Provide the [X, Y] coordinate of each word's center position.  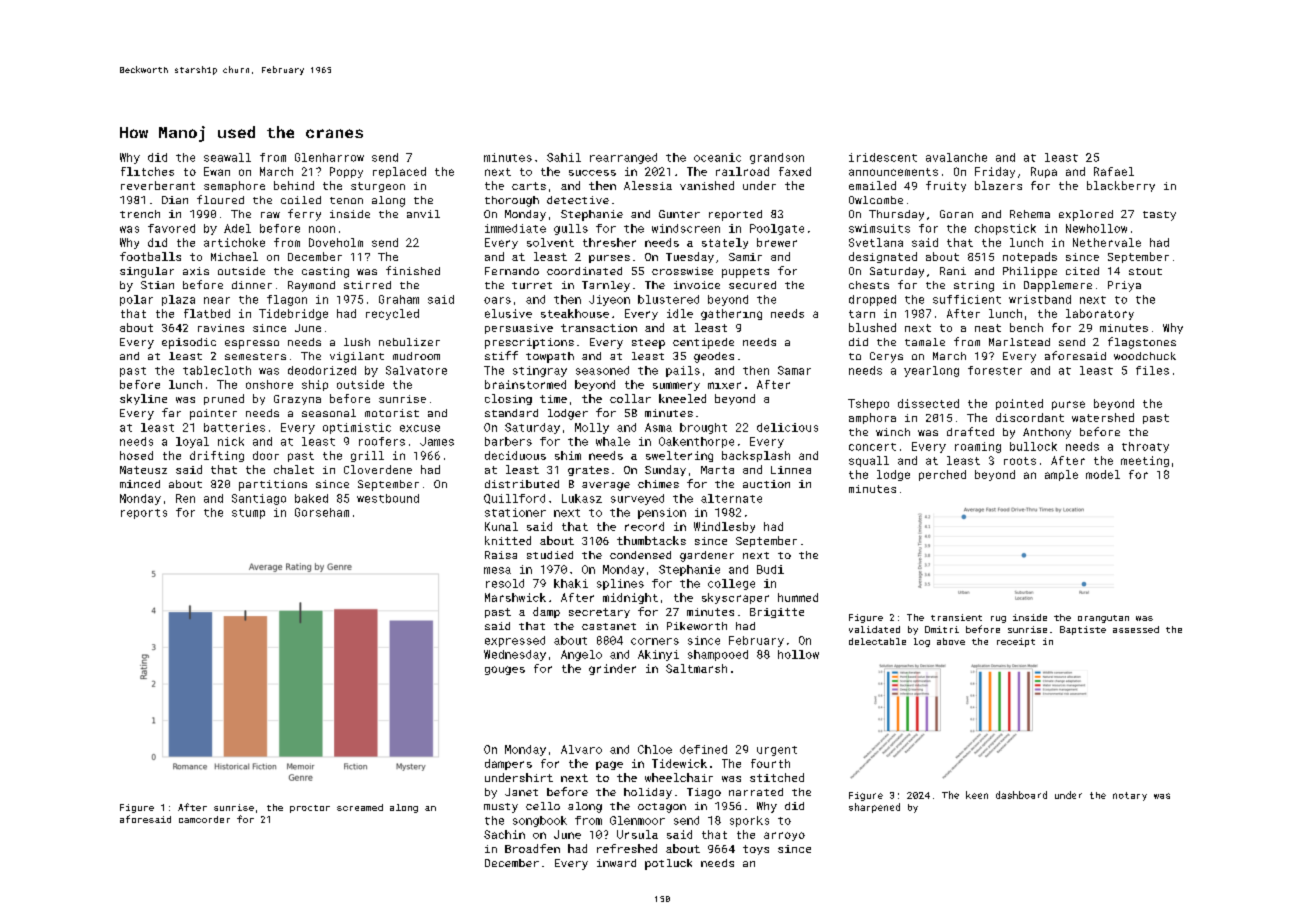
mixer [724, 385]
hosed [136, 455]
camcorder [204, 819]
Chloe [655, 749]
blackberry [1121, 186]
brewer [777, 242]
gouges [505, 670]
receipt [1016, 642]
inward [616, 863]
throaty [1145, 447]
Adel [237, 228]
